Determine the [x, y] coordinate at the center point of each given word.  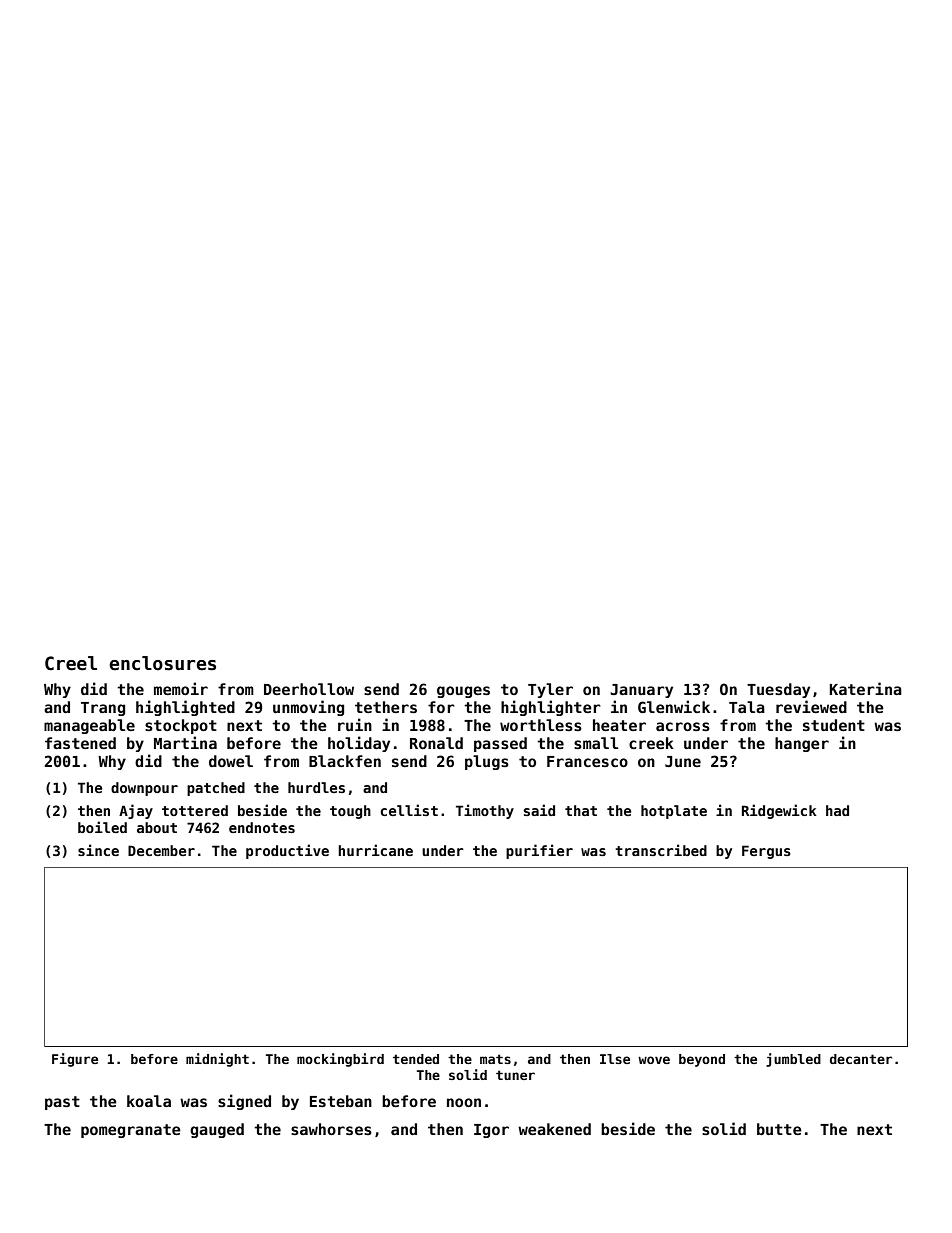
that [581, 810]
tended [416, 1059]
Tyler [550, 690]
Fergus [766, 852]
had [837, 810]
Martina [185, 742]
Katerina [866, 688]
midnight [217, 1060]
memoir [181, 688]
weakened [554, 1129]
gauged [217, 1130]
